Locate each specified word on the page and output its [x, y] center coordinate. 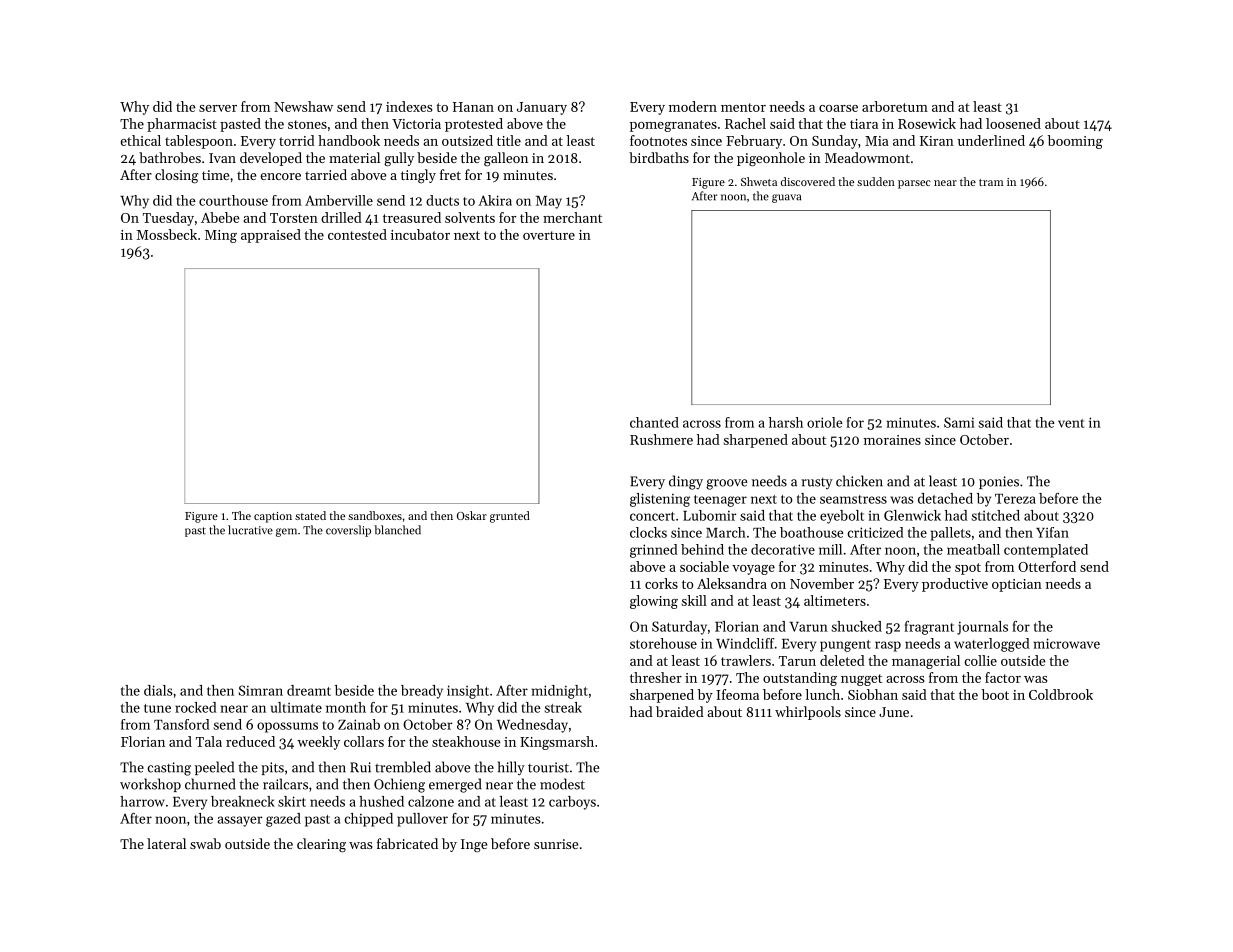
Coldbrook [1061, 694]
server [218, 108]
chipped [369, 820]
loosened [1013, 123]
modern [693, 106]
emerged [455, 785]
